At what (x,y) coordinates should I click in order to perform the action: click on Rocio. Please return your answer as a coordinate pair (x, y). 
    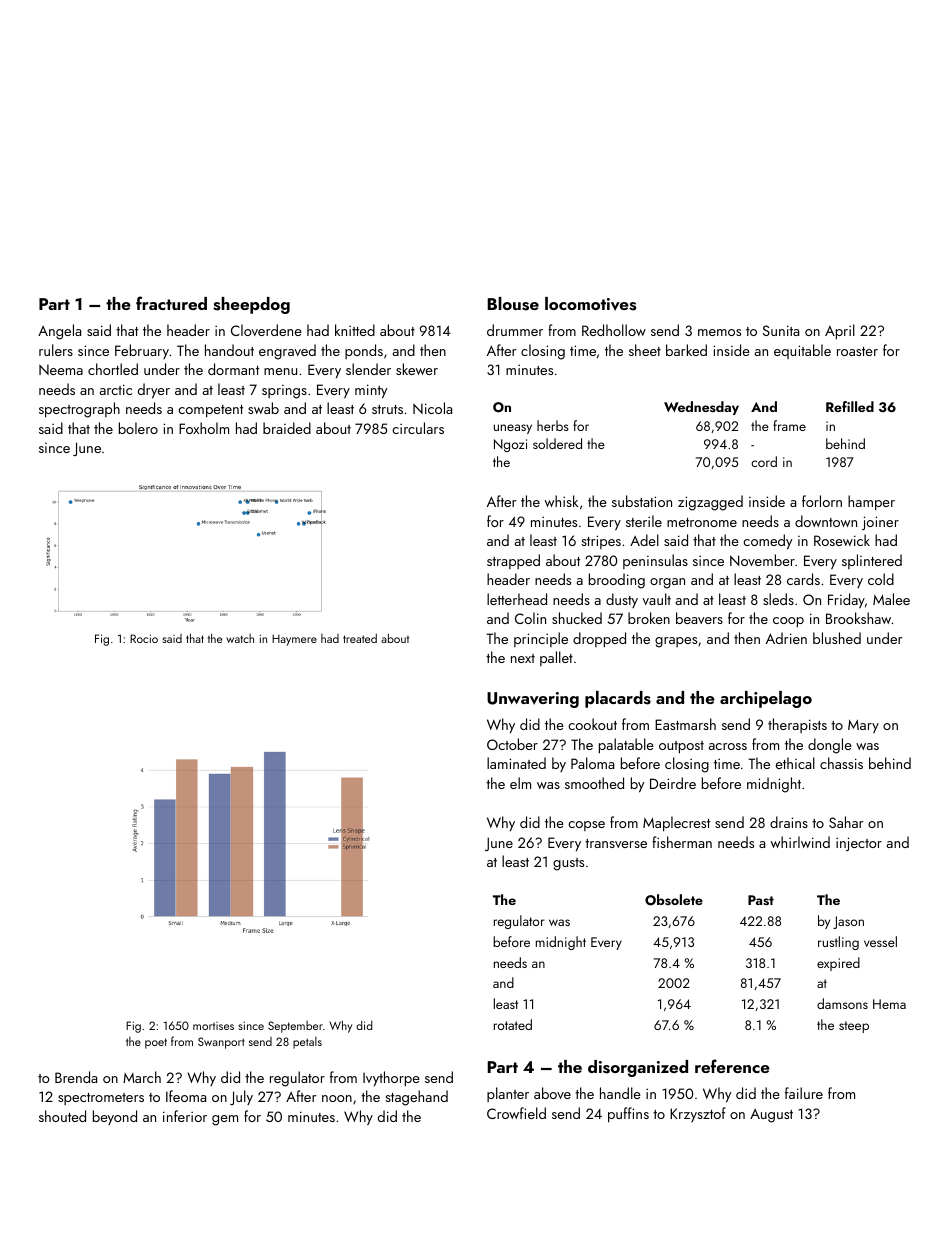
    Looking at the image, I should click on (144, 638).
